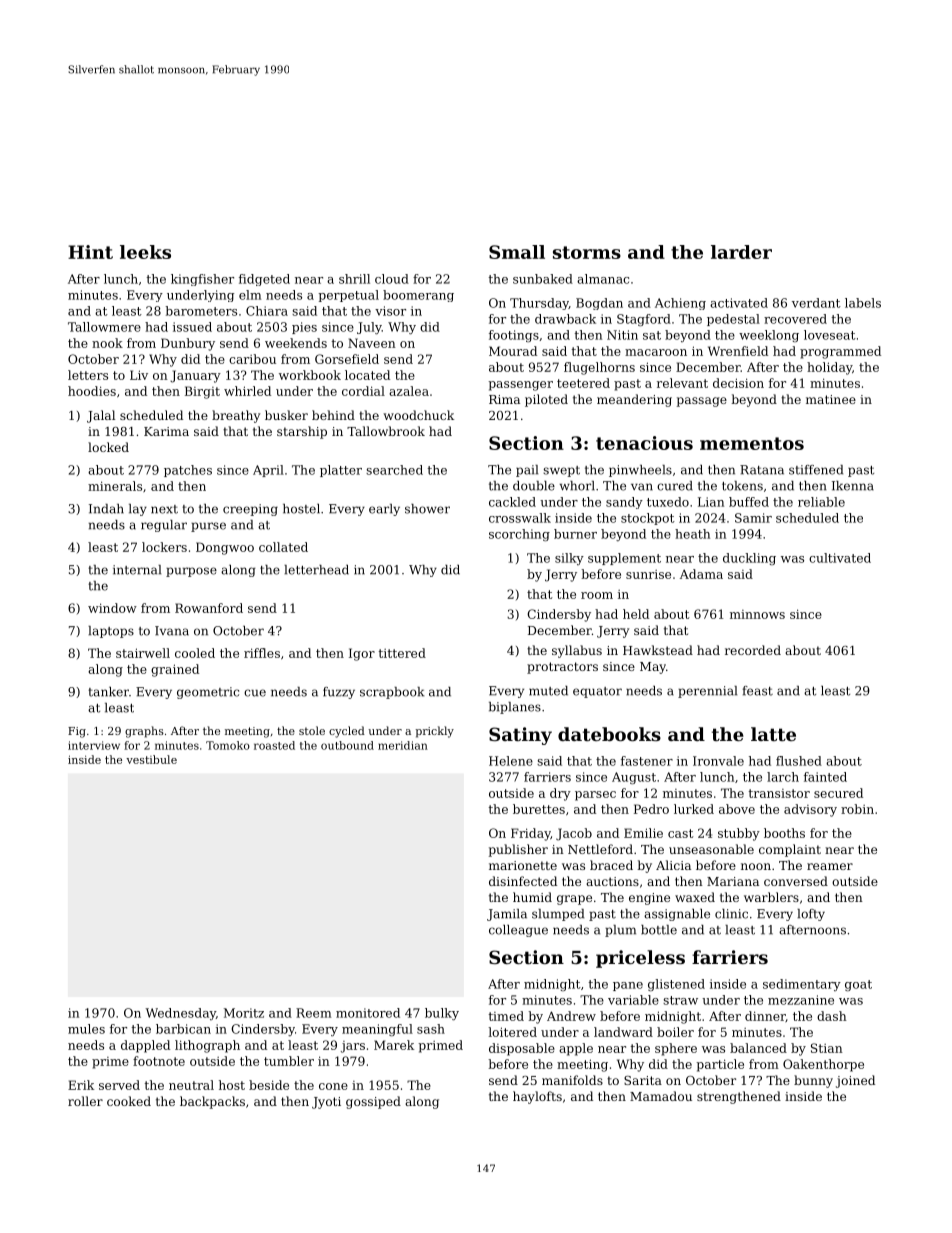 This image has height=1233, width=952. I want to click on minnows, so click(757, 614).
